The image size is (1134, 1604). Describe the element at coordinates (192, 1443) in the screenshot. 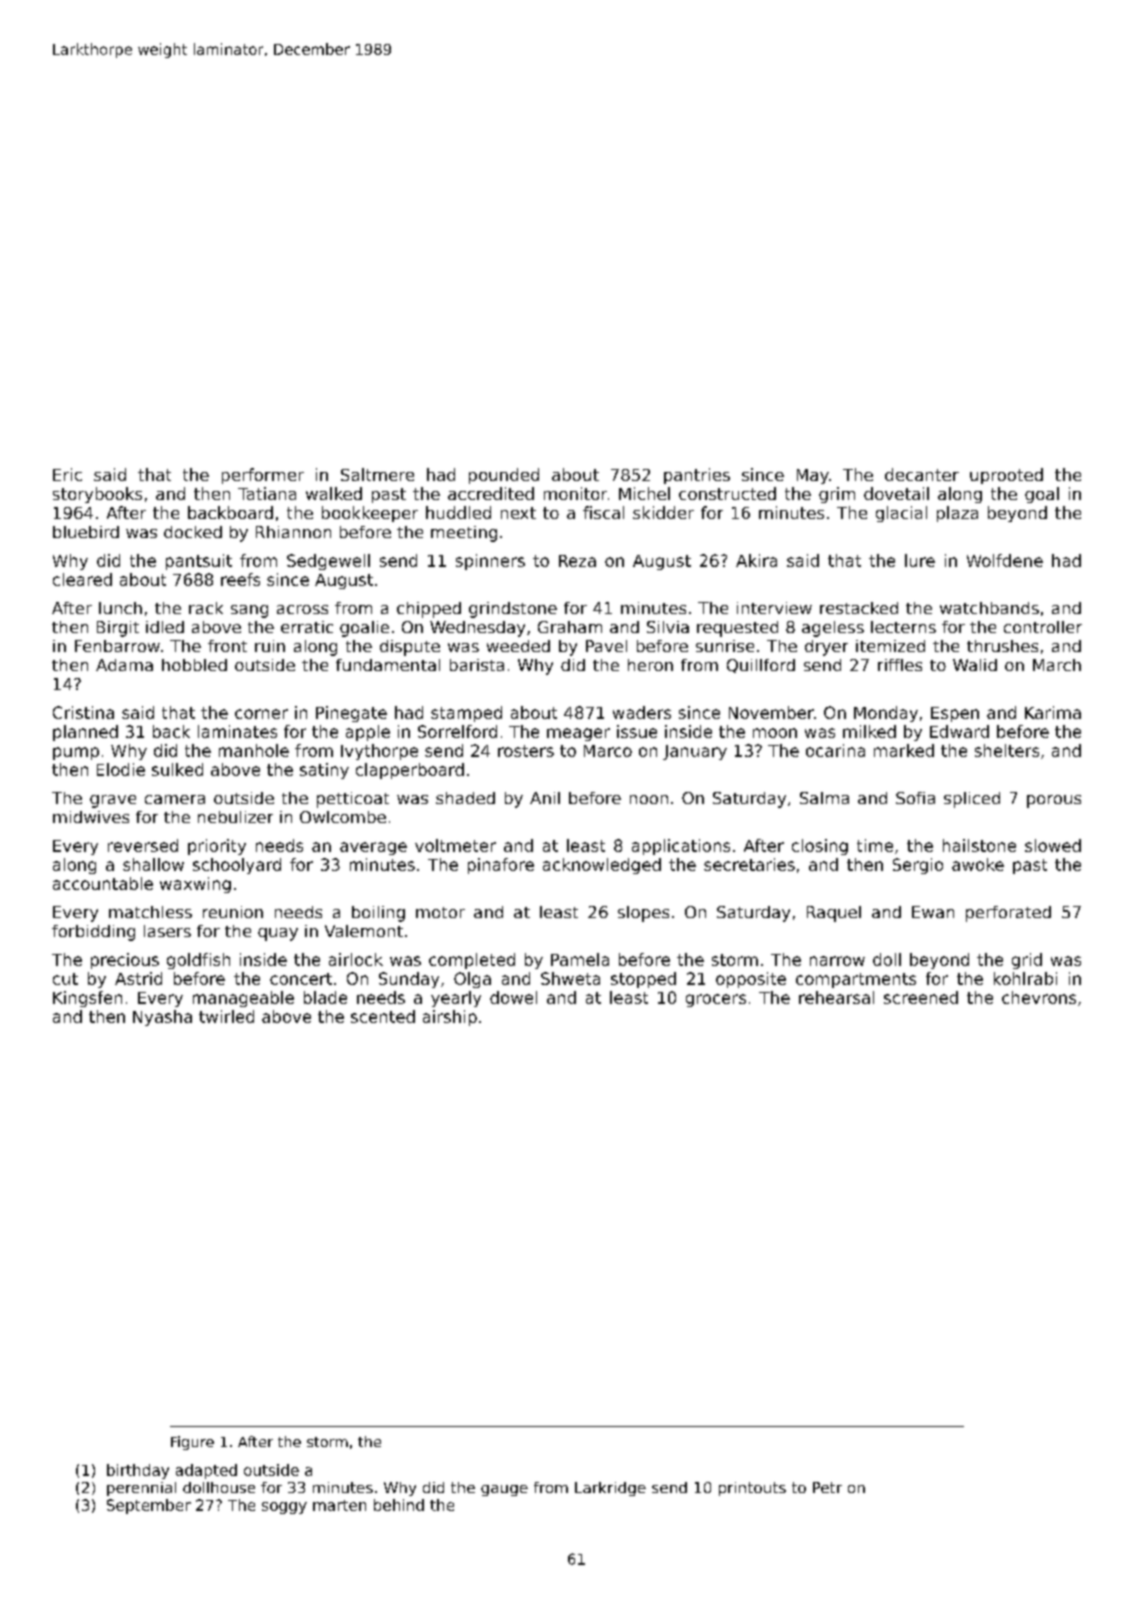

I see `Figure` at that location.
